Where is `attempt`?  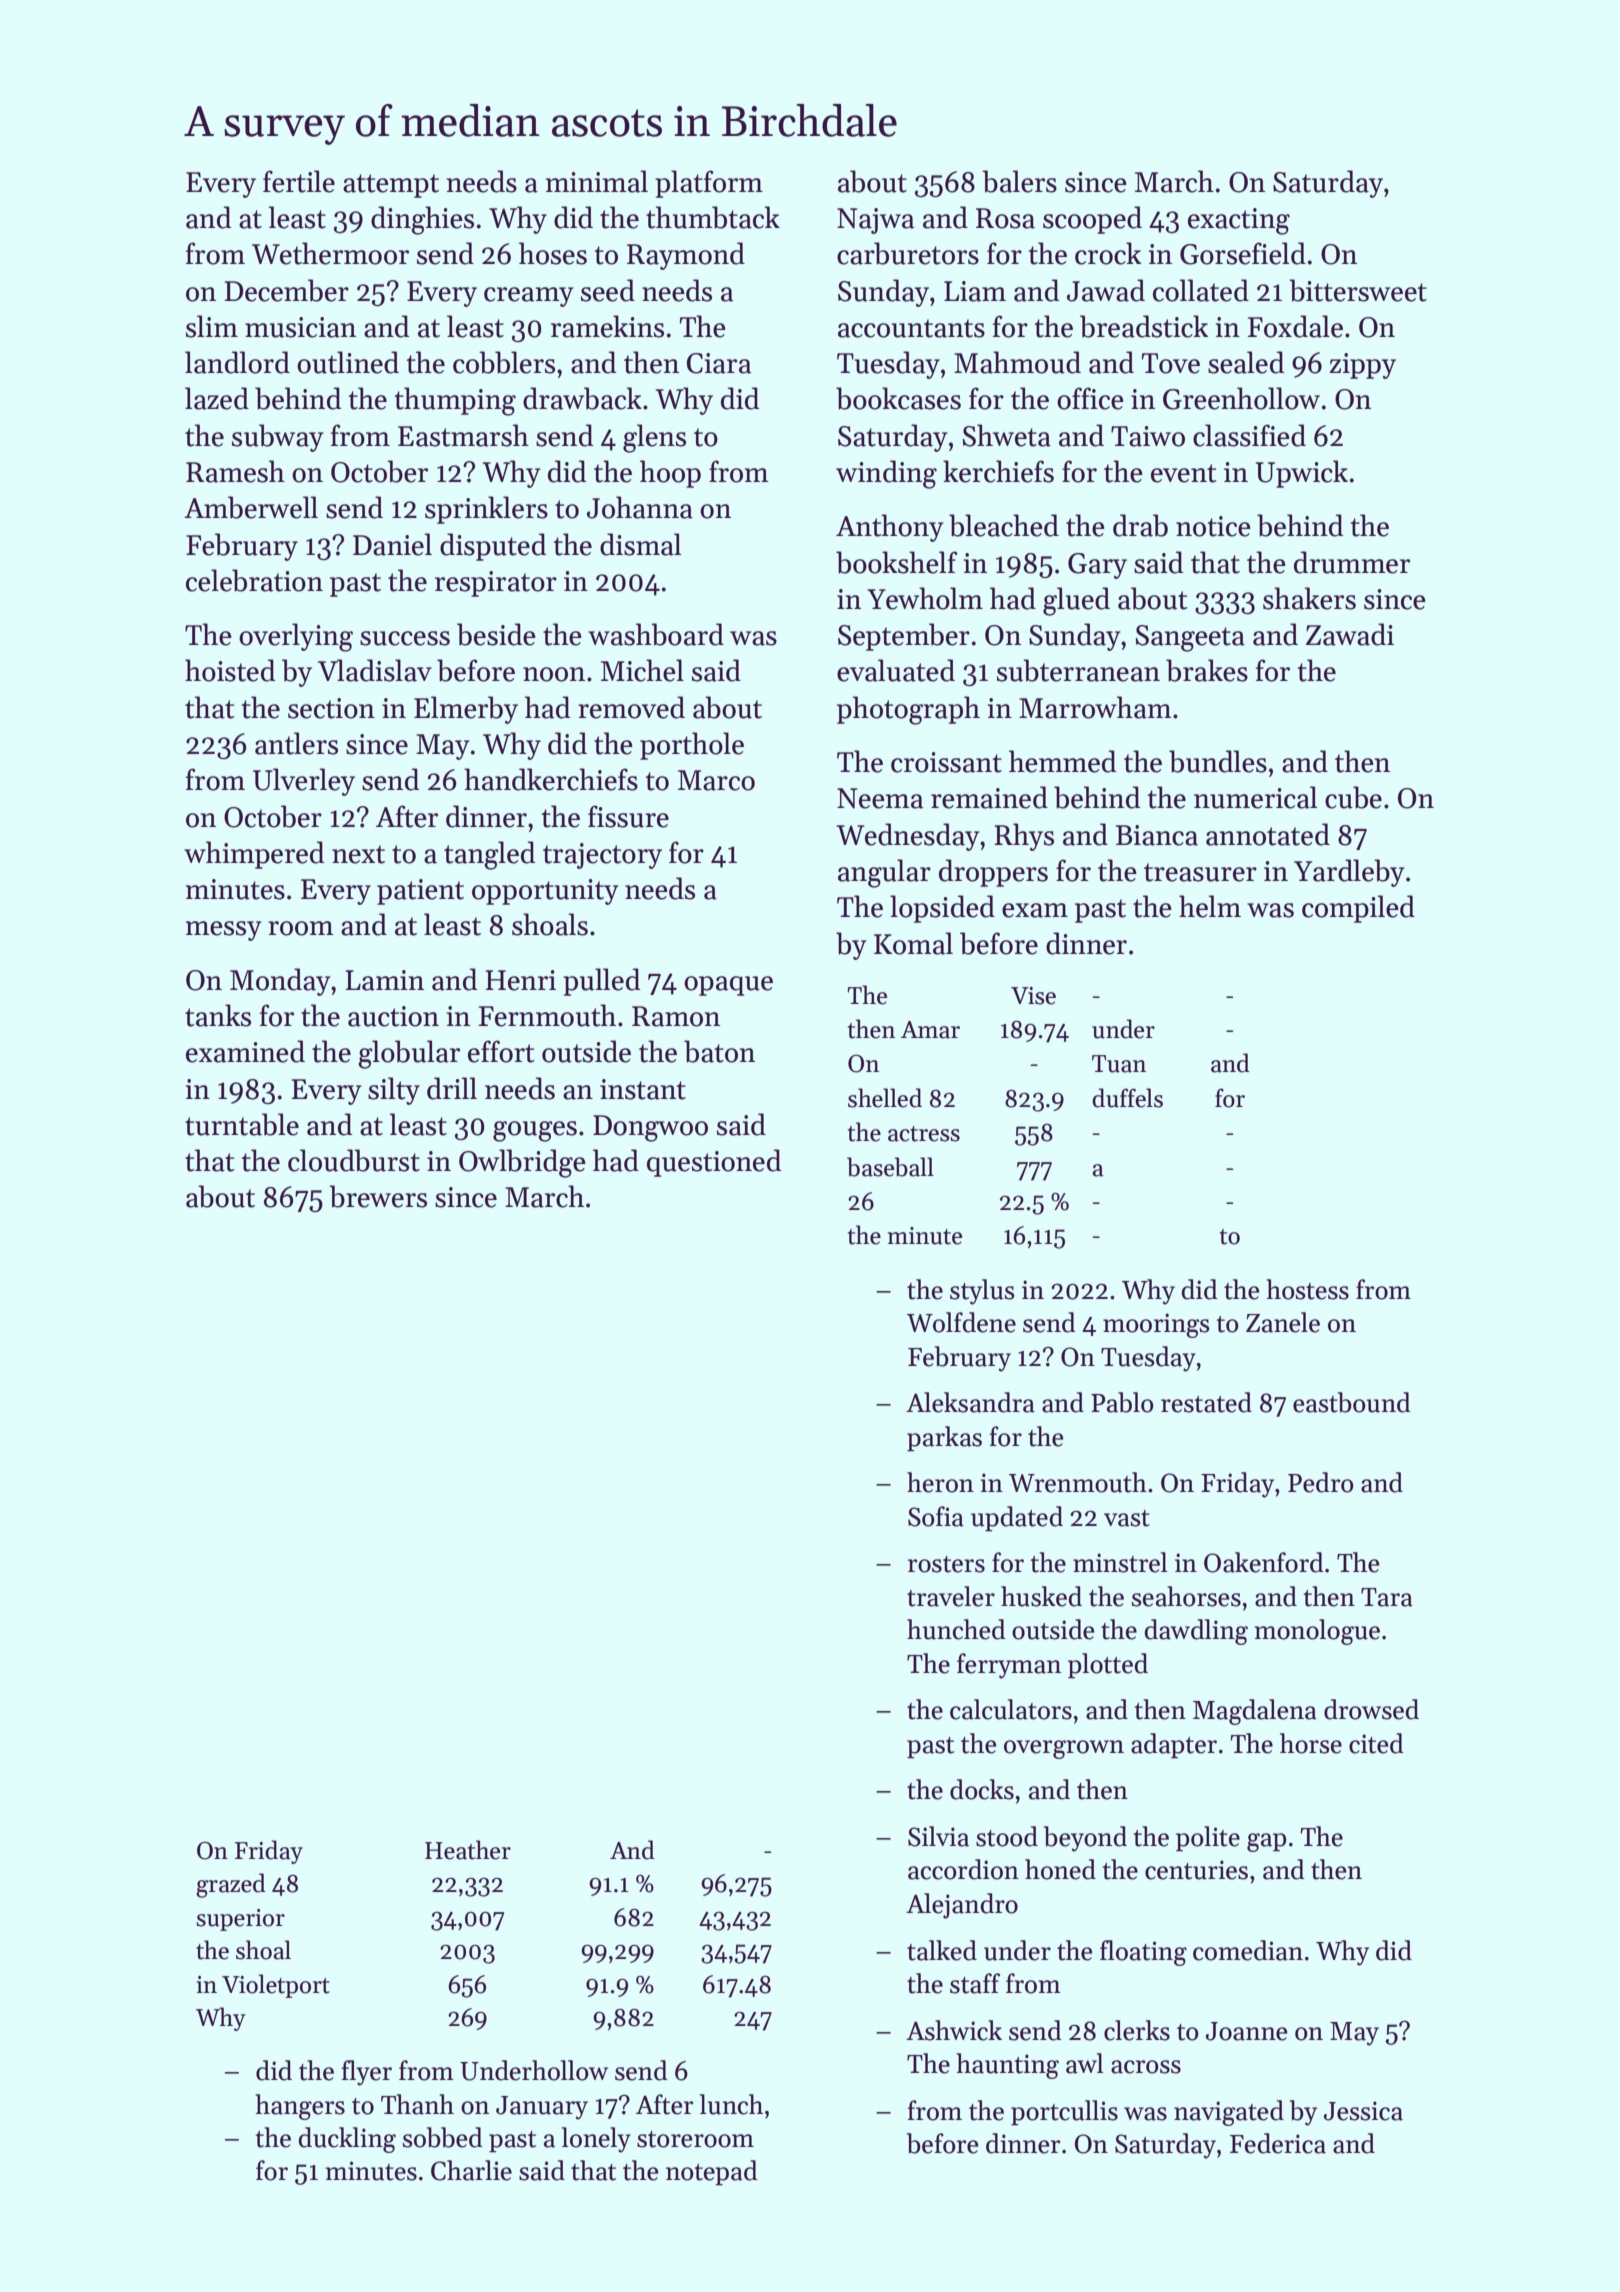 attempt is located at coordinates (391, 186).
